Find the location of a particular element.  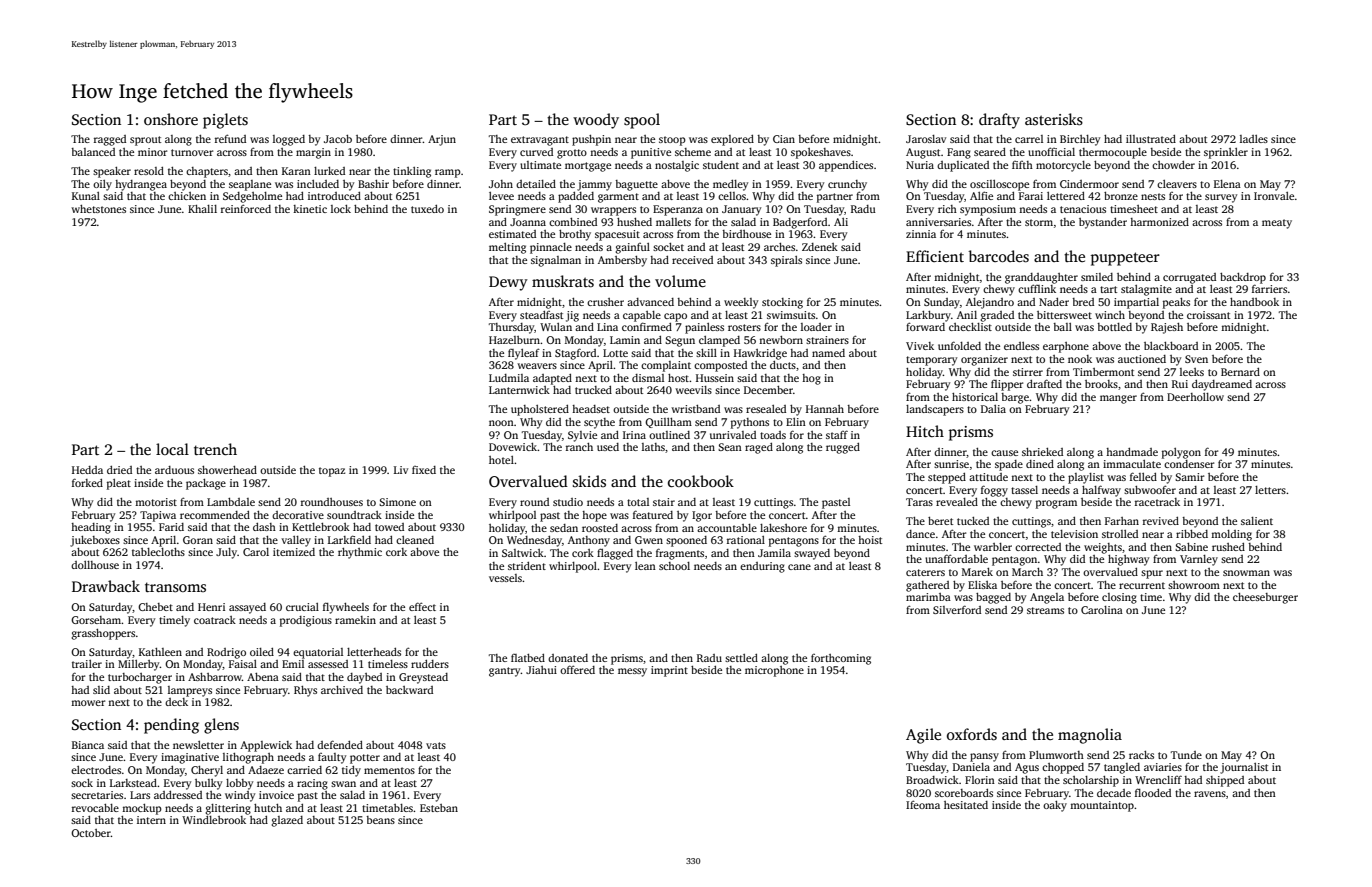

settled is located at coordinates (741, 658).
